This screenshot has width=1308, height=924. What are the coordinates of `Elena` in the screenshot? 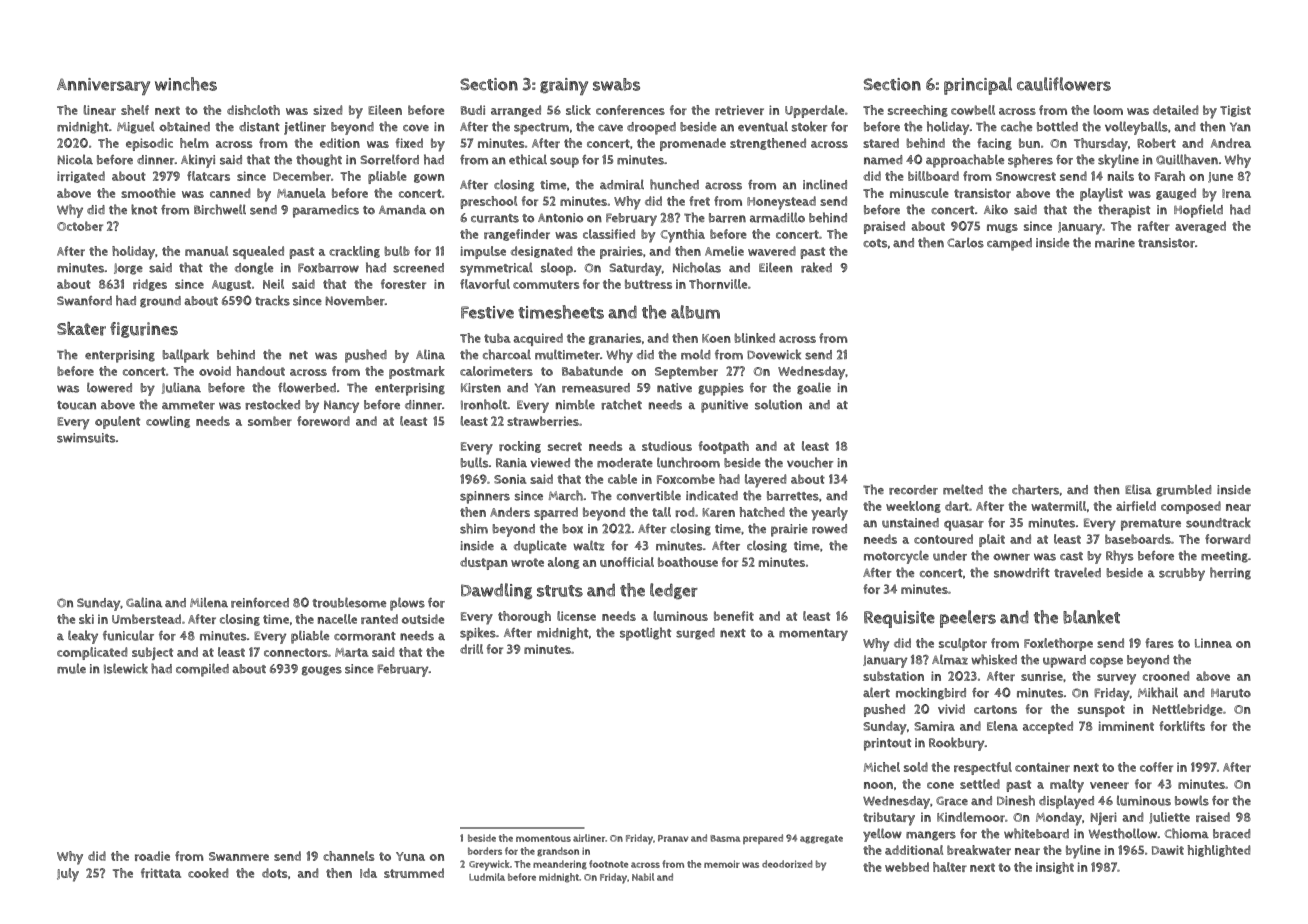 It's located at (1002, 726).
